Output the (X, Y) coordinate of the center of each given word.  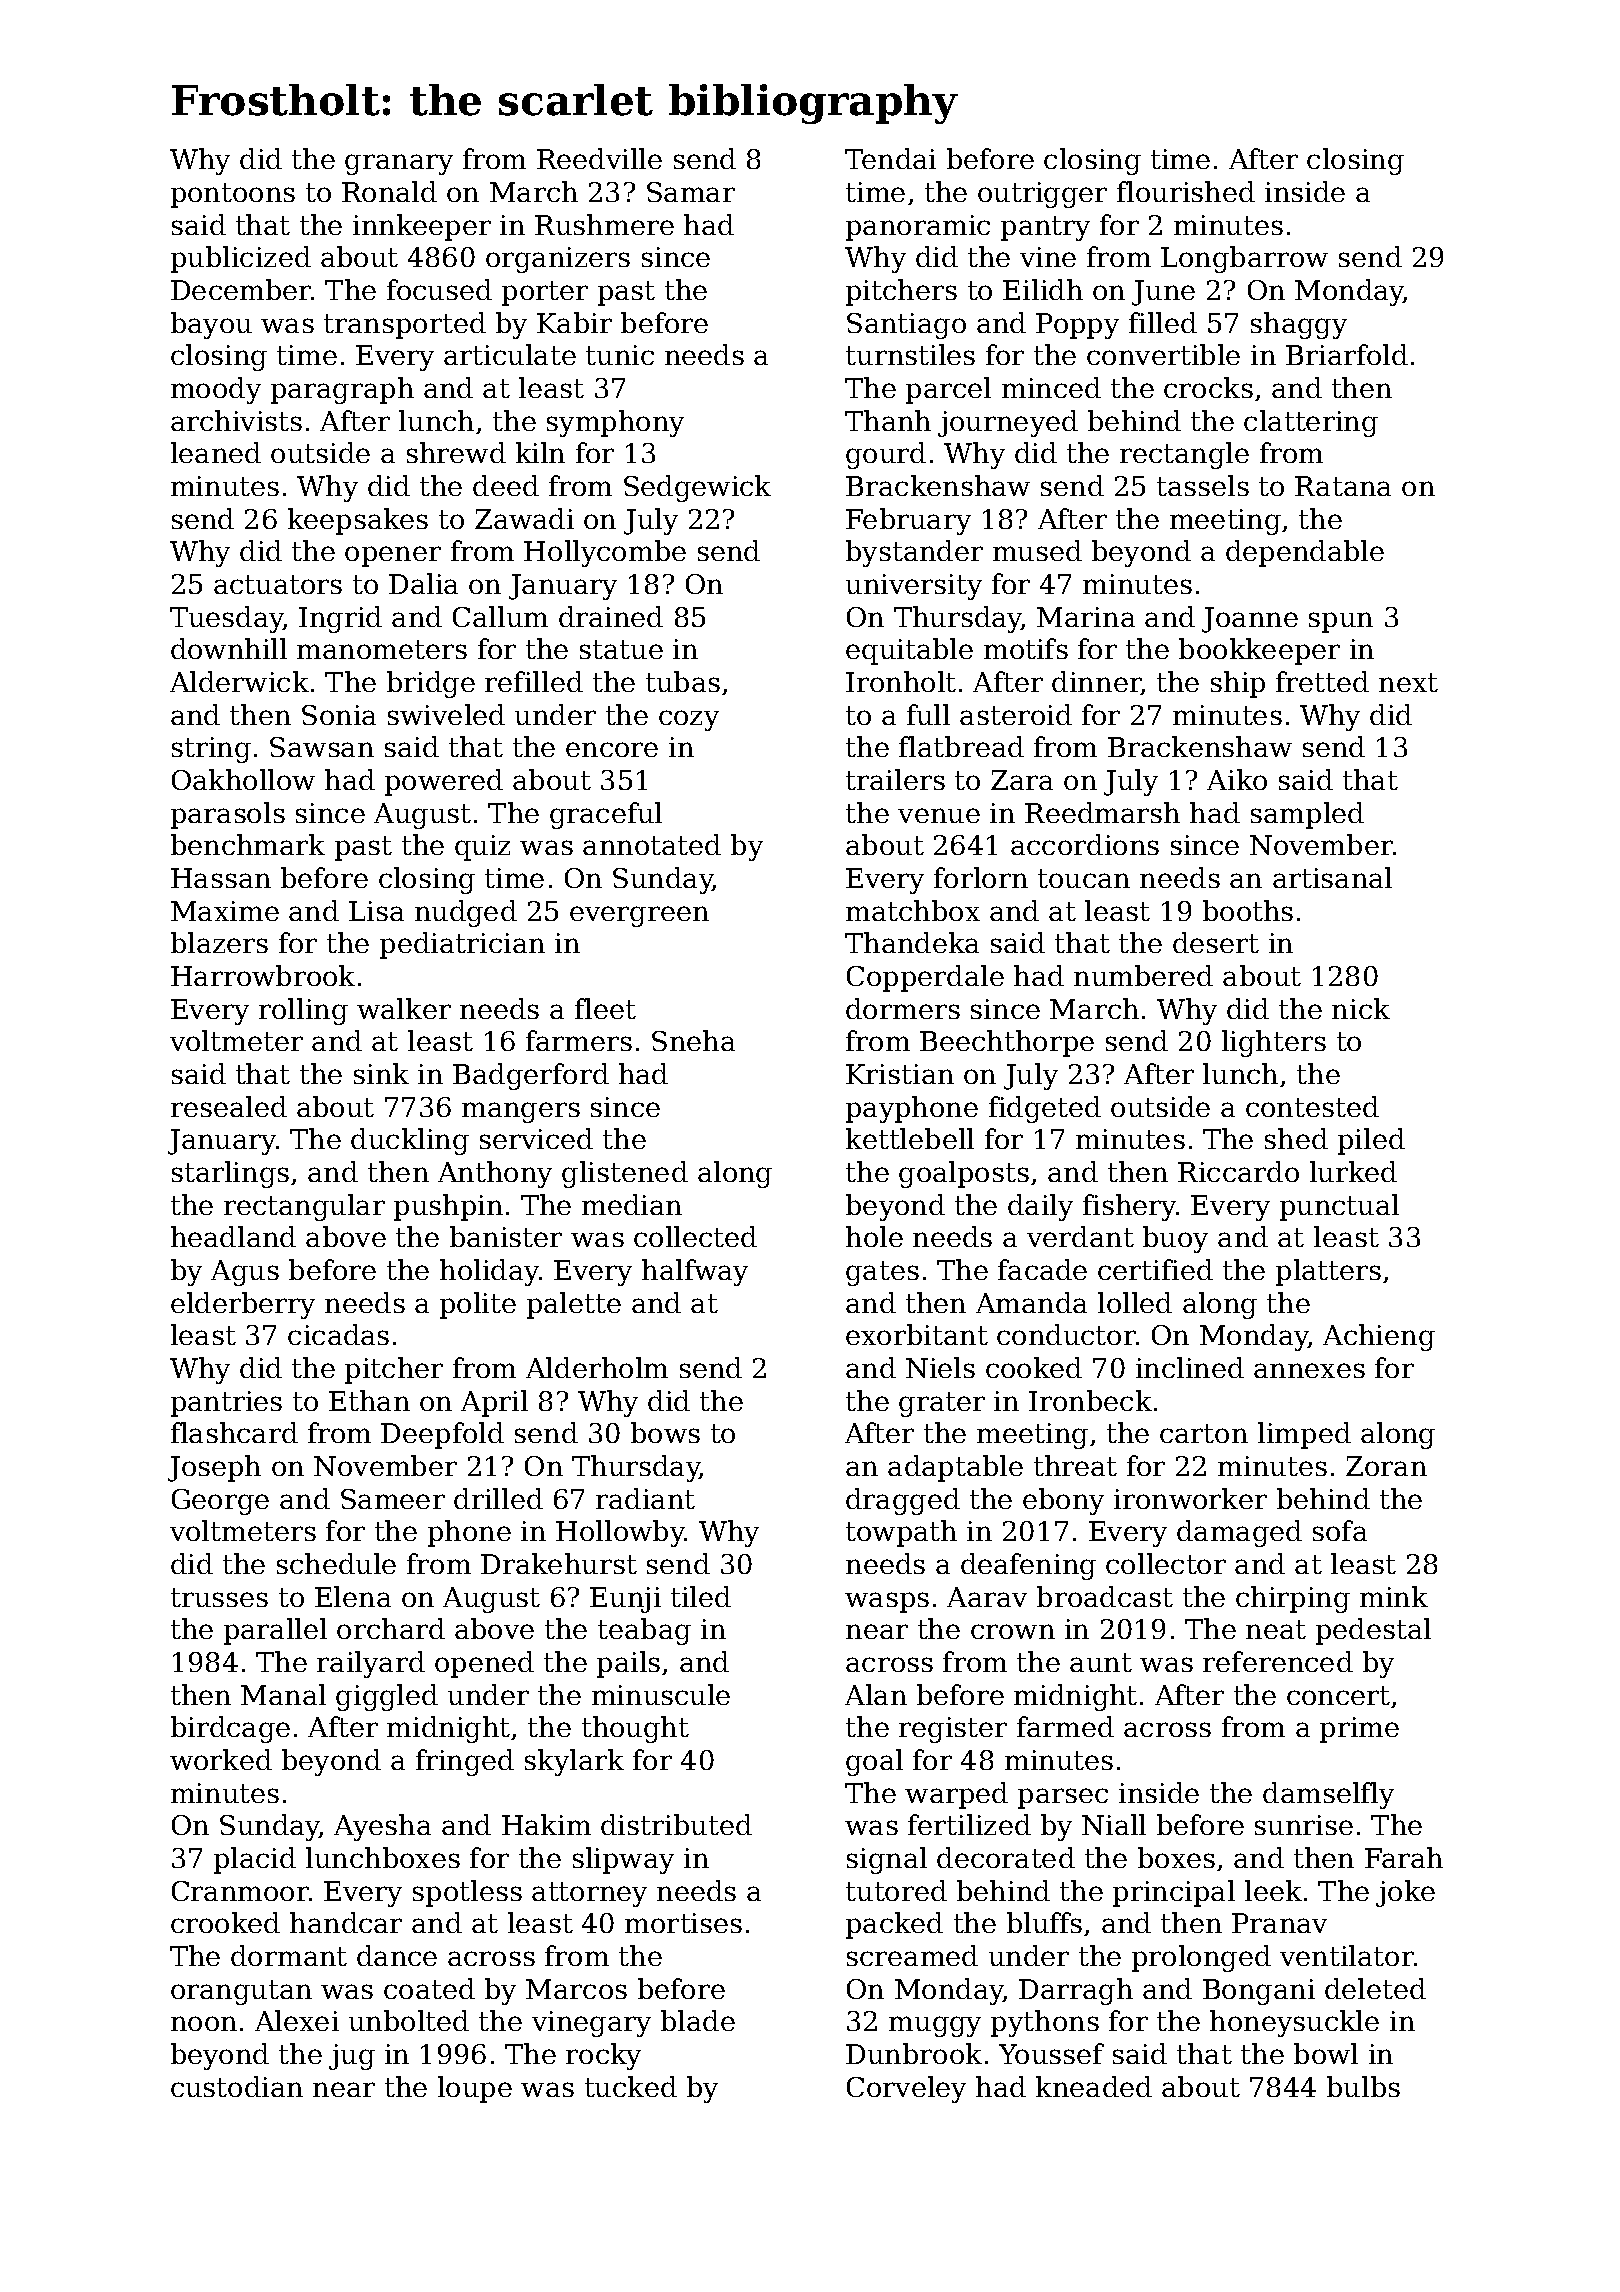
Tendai (890, 158)
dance (397, 1955)
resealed (229, 1106)
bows (665, 1432)
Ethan (369, 1400)
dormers (903, 1008)
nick (1361, 1008)
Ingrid (340, 619)
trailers (895, 779)
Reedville (599, 158)
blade (698, 2020)
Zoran (1386, 1466)
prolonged (1201, 1958)
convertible (1163, 354)
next (1408, 682)
